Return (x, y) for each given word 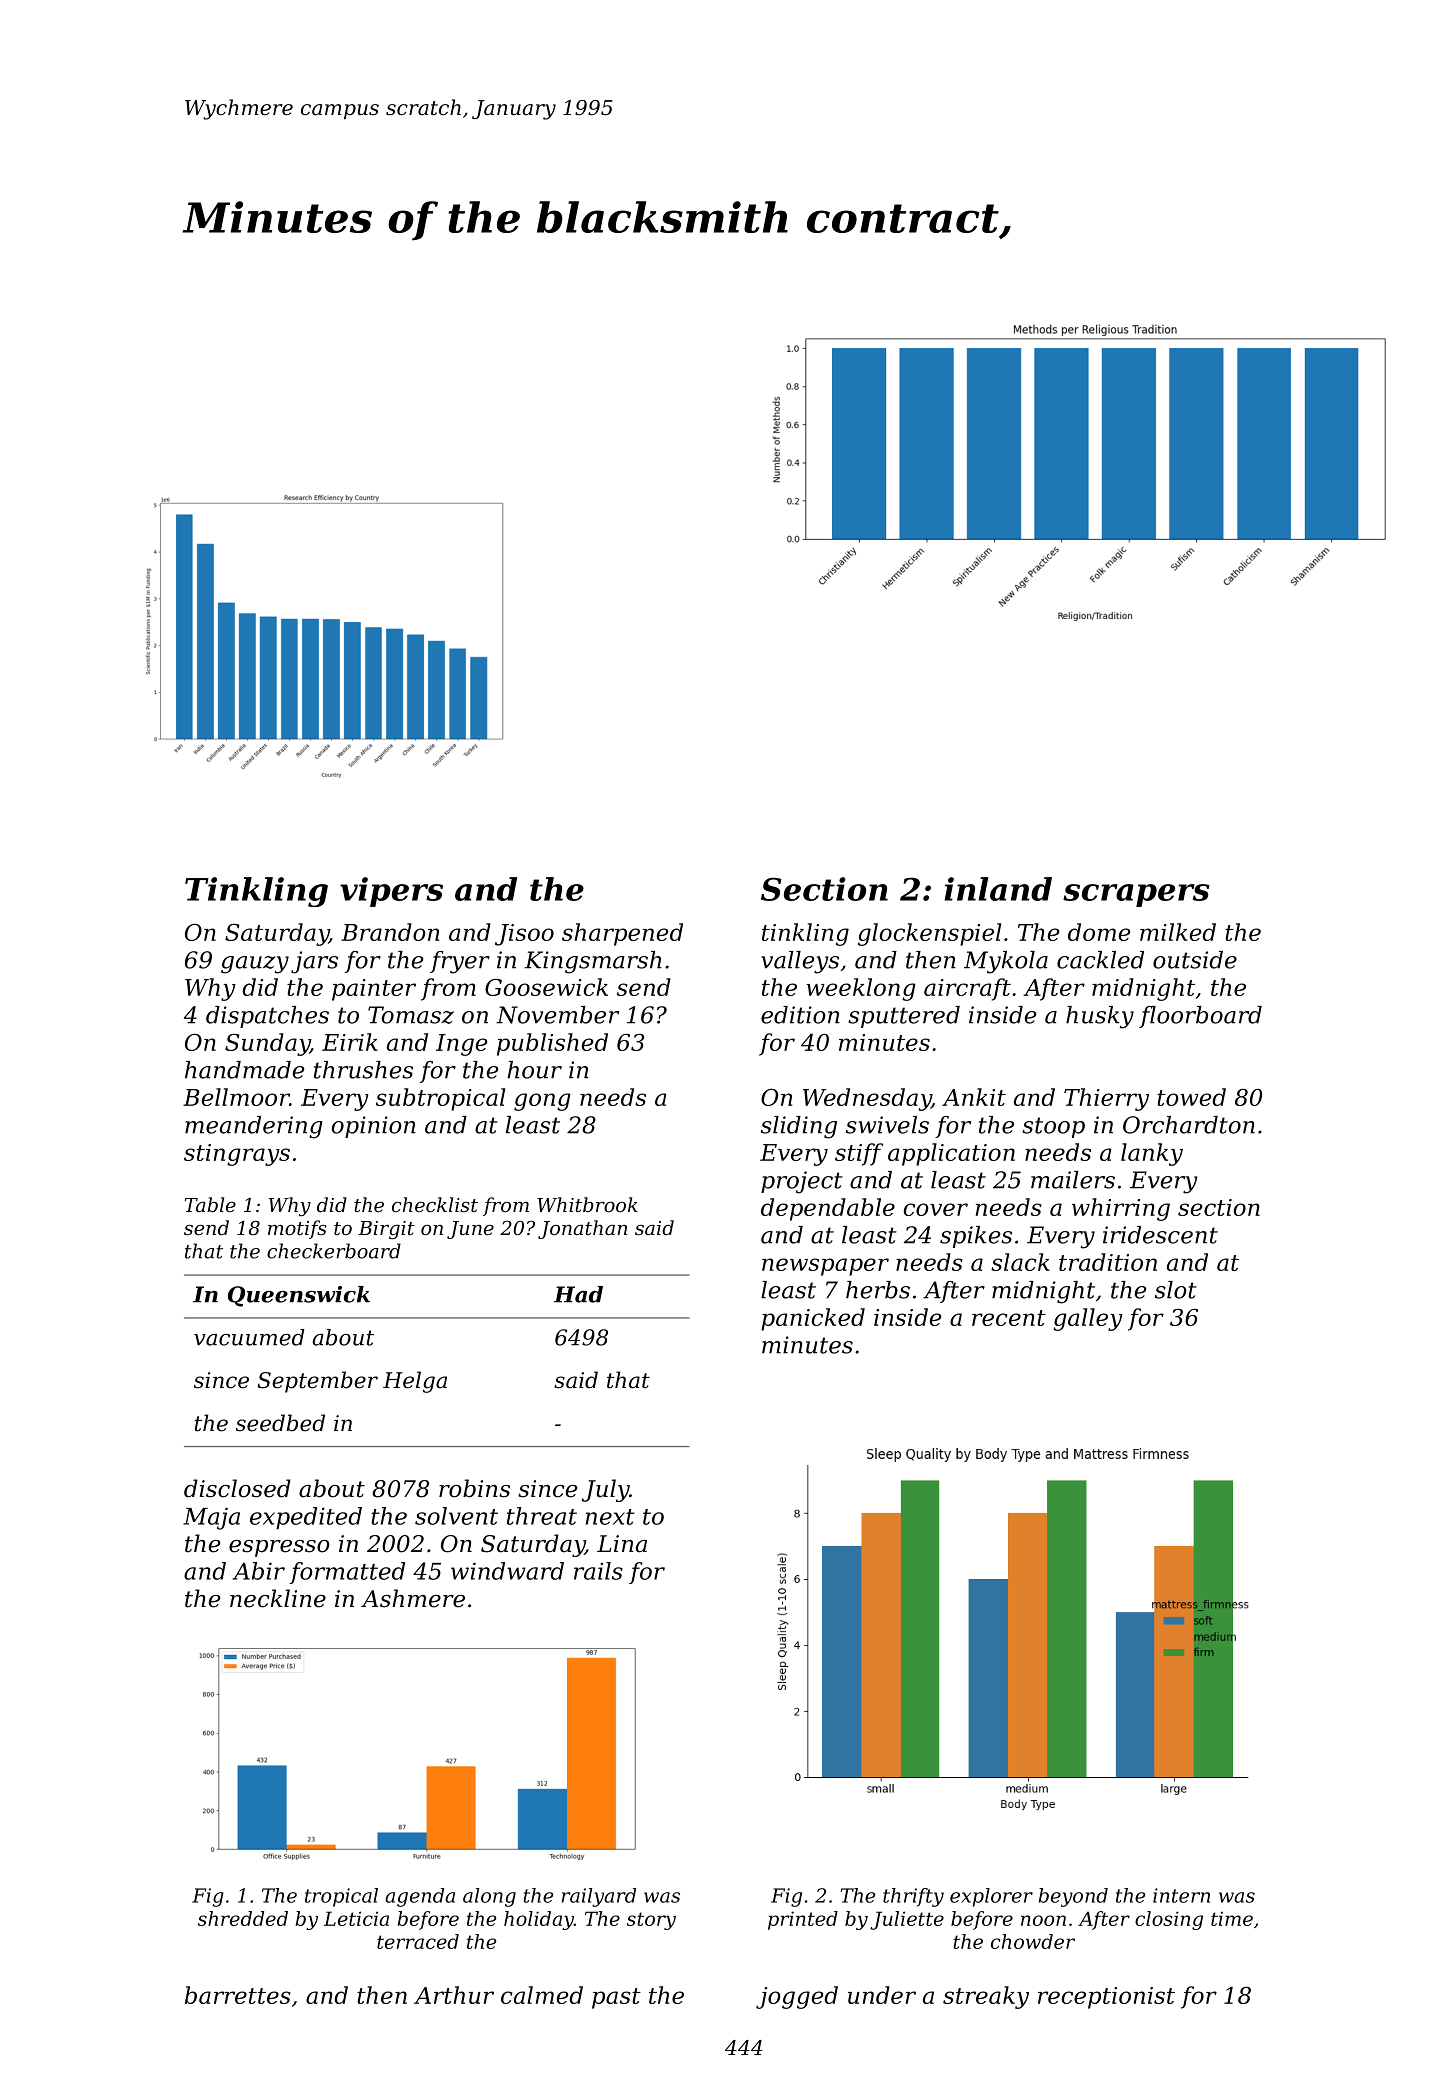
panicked (813, 1319)
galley (1088, 1319)
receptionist (1106, 1998)
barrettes (238, 1995)
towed (1191, 1097)
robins (474, 1488)
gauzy (255, 965)
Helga (415, 1382)
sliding (799, 1127)
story (651, 1921)
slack (1020, 1262)
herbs (878, 1290)
